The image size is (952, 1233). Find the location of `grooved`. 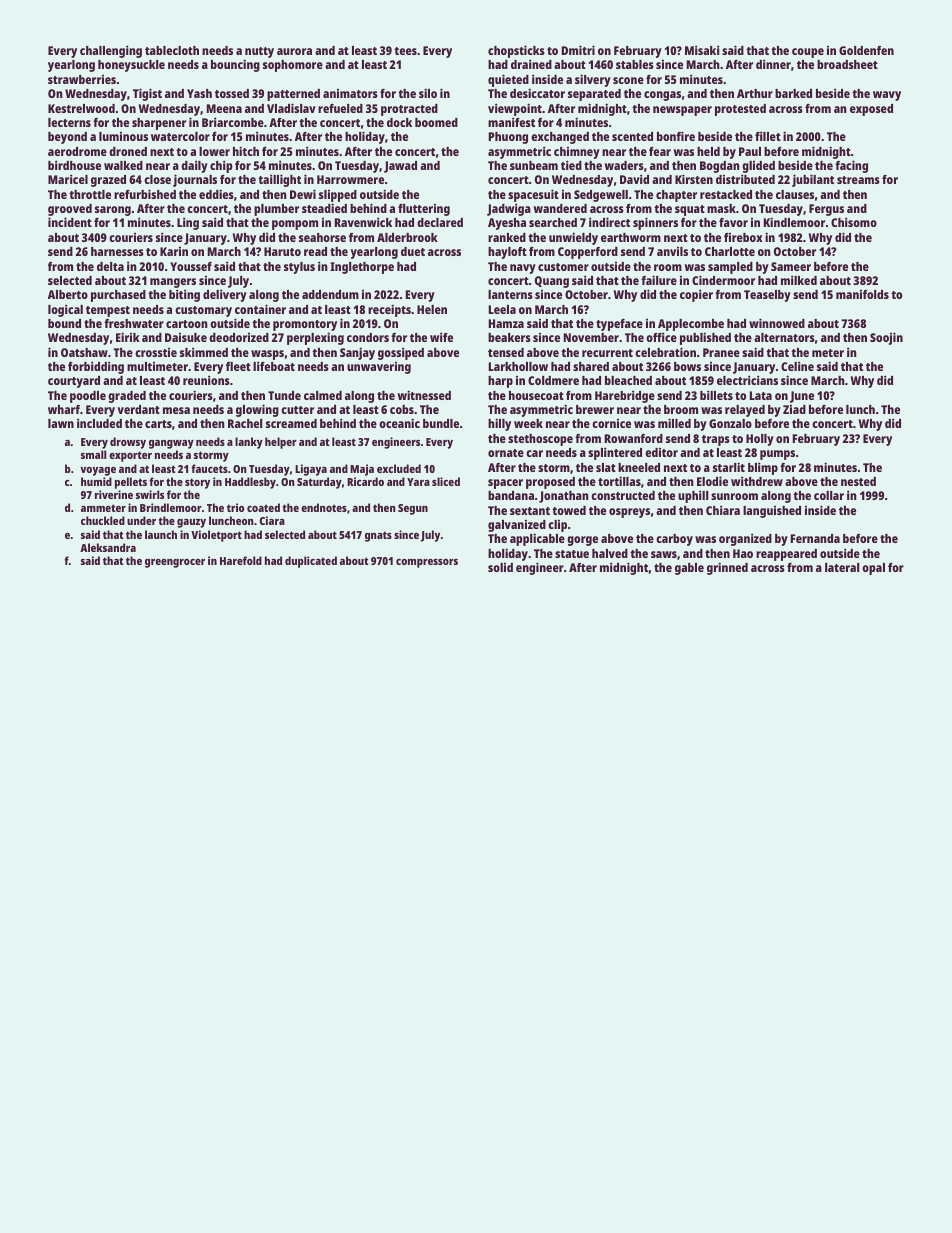

grooved is located at coordinates (70, 211).
